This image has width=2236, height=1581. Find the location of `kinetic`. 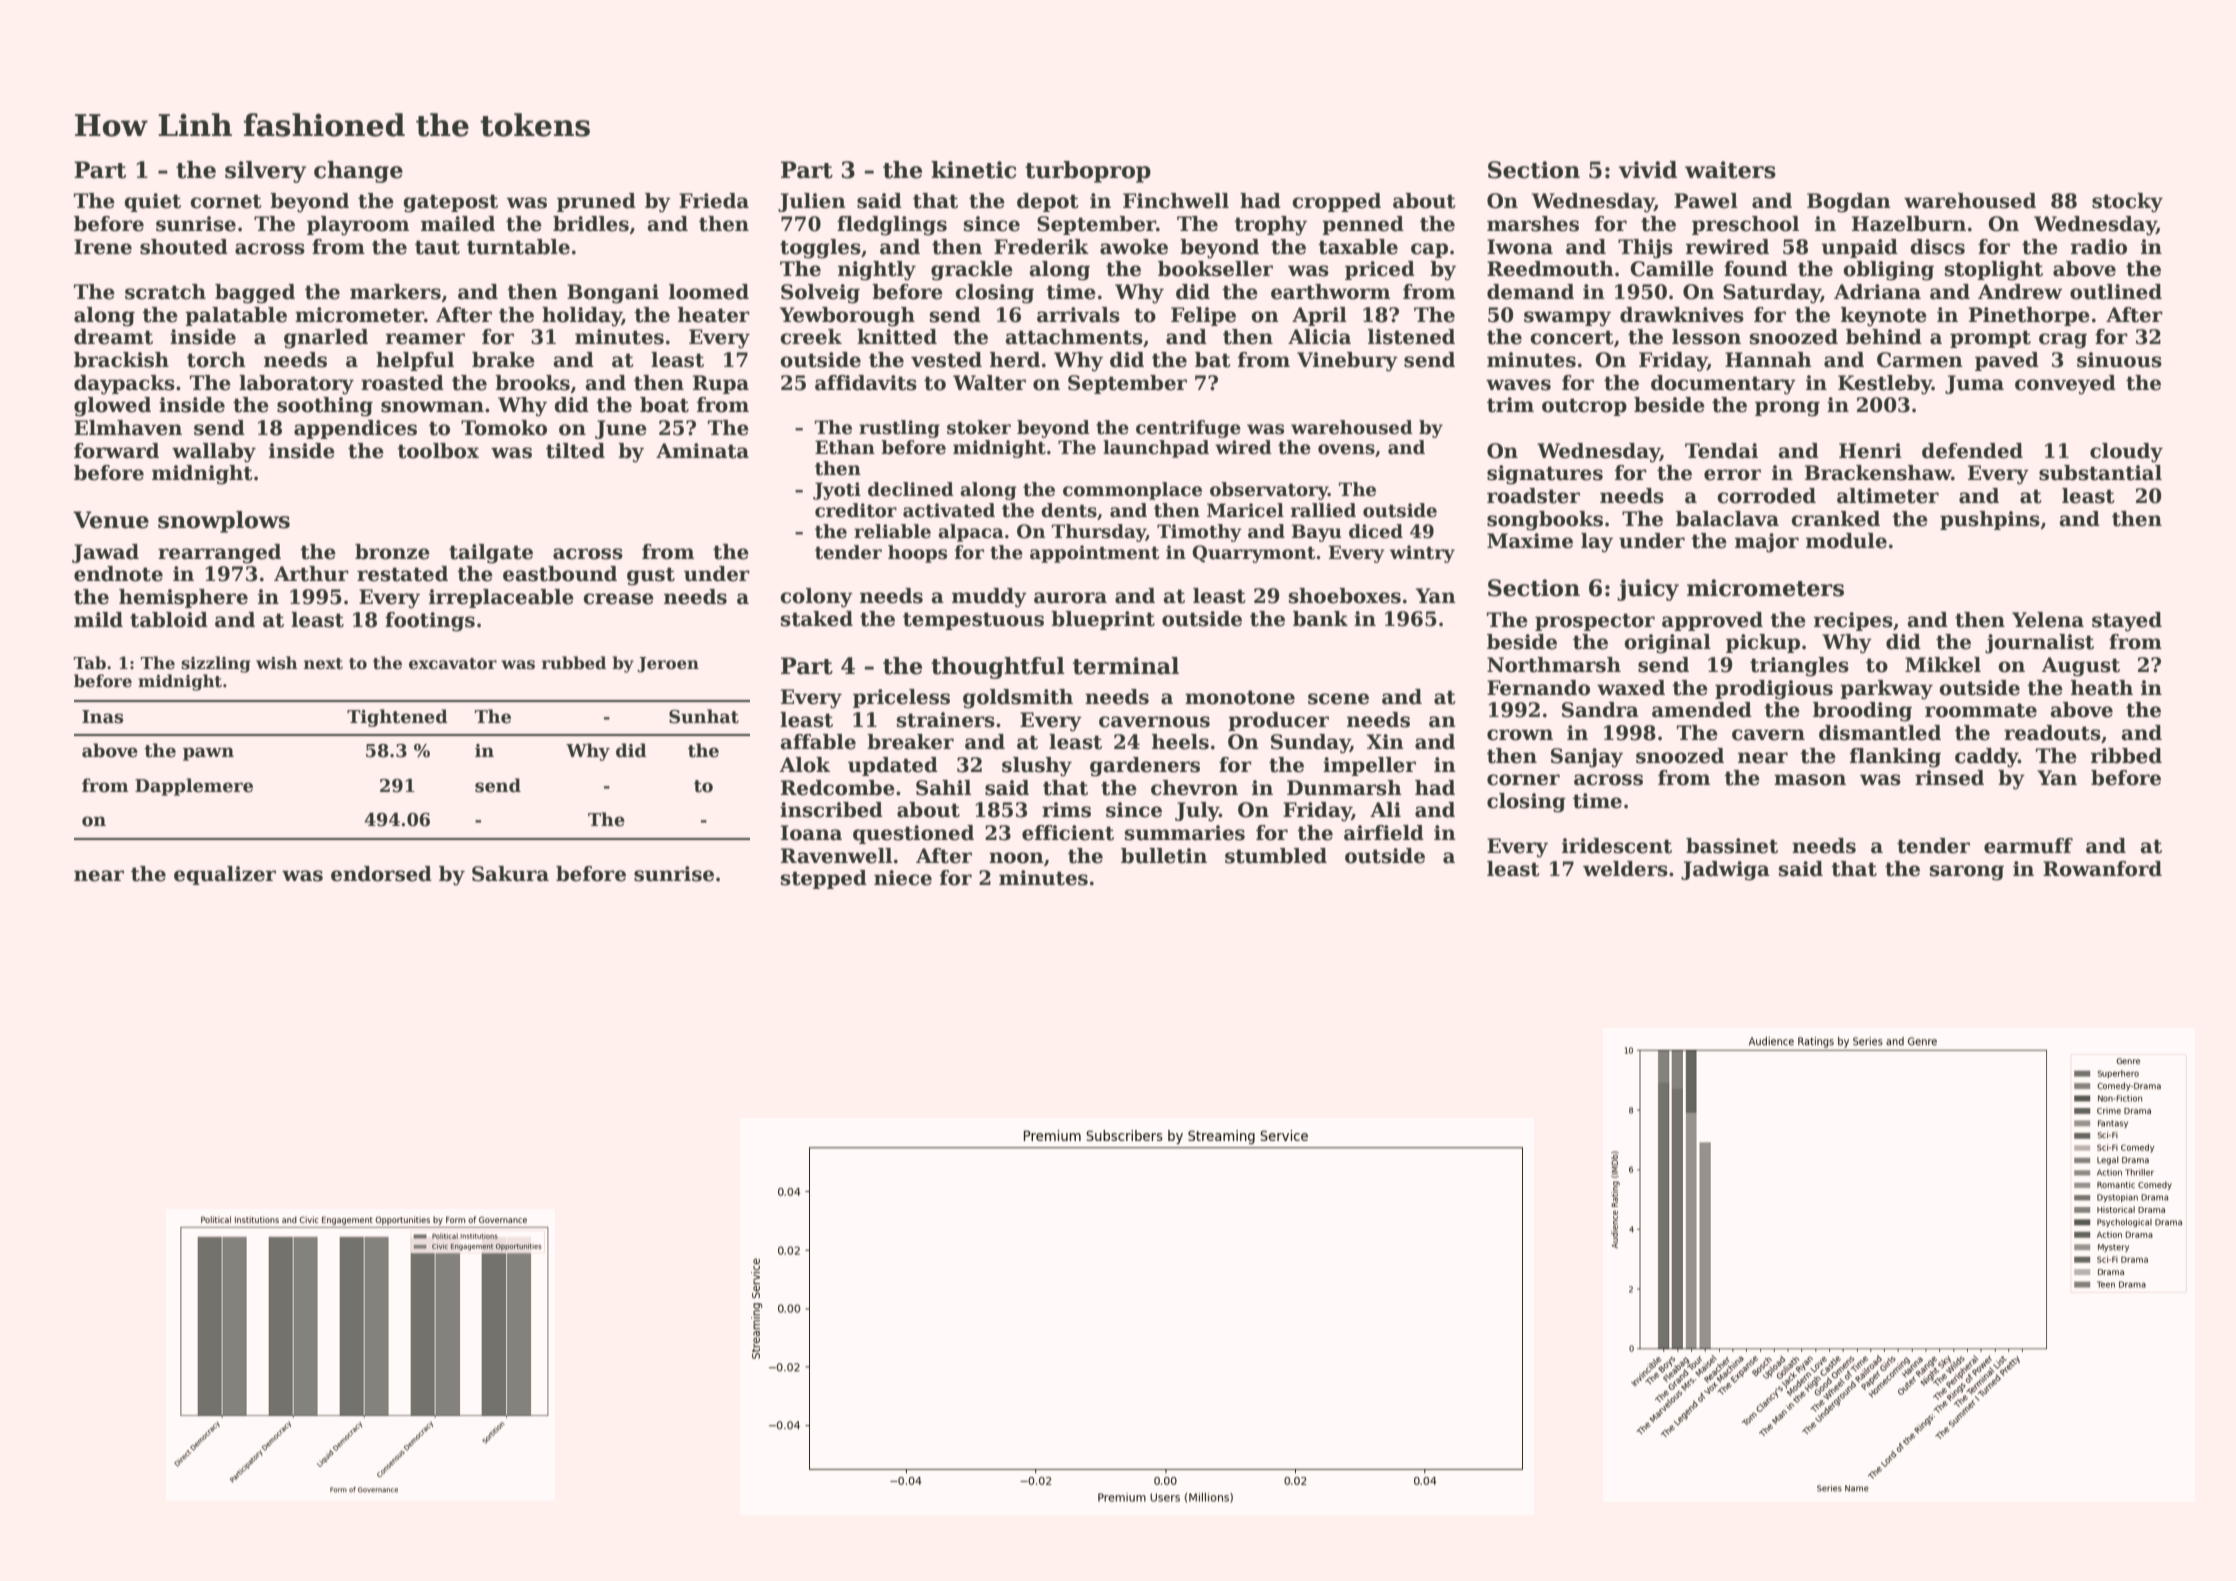

kinetic is located at coordinates (973, 170).
